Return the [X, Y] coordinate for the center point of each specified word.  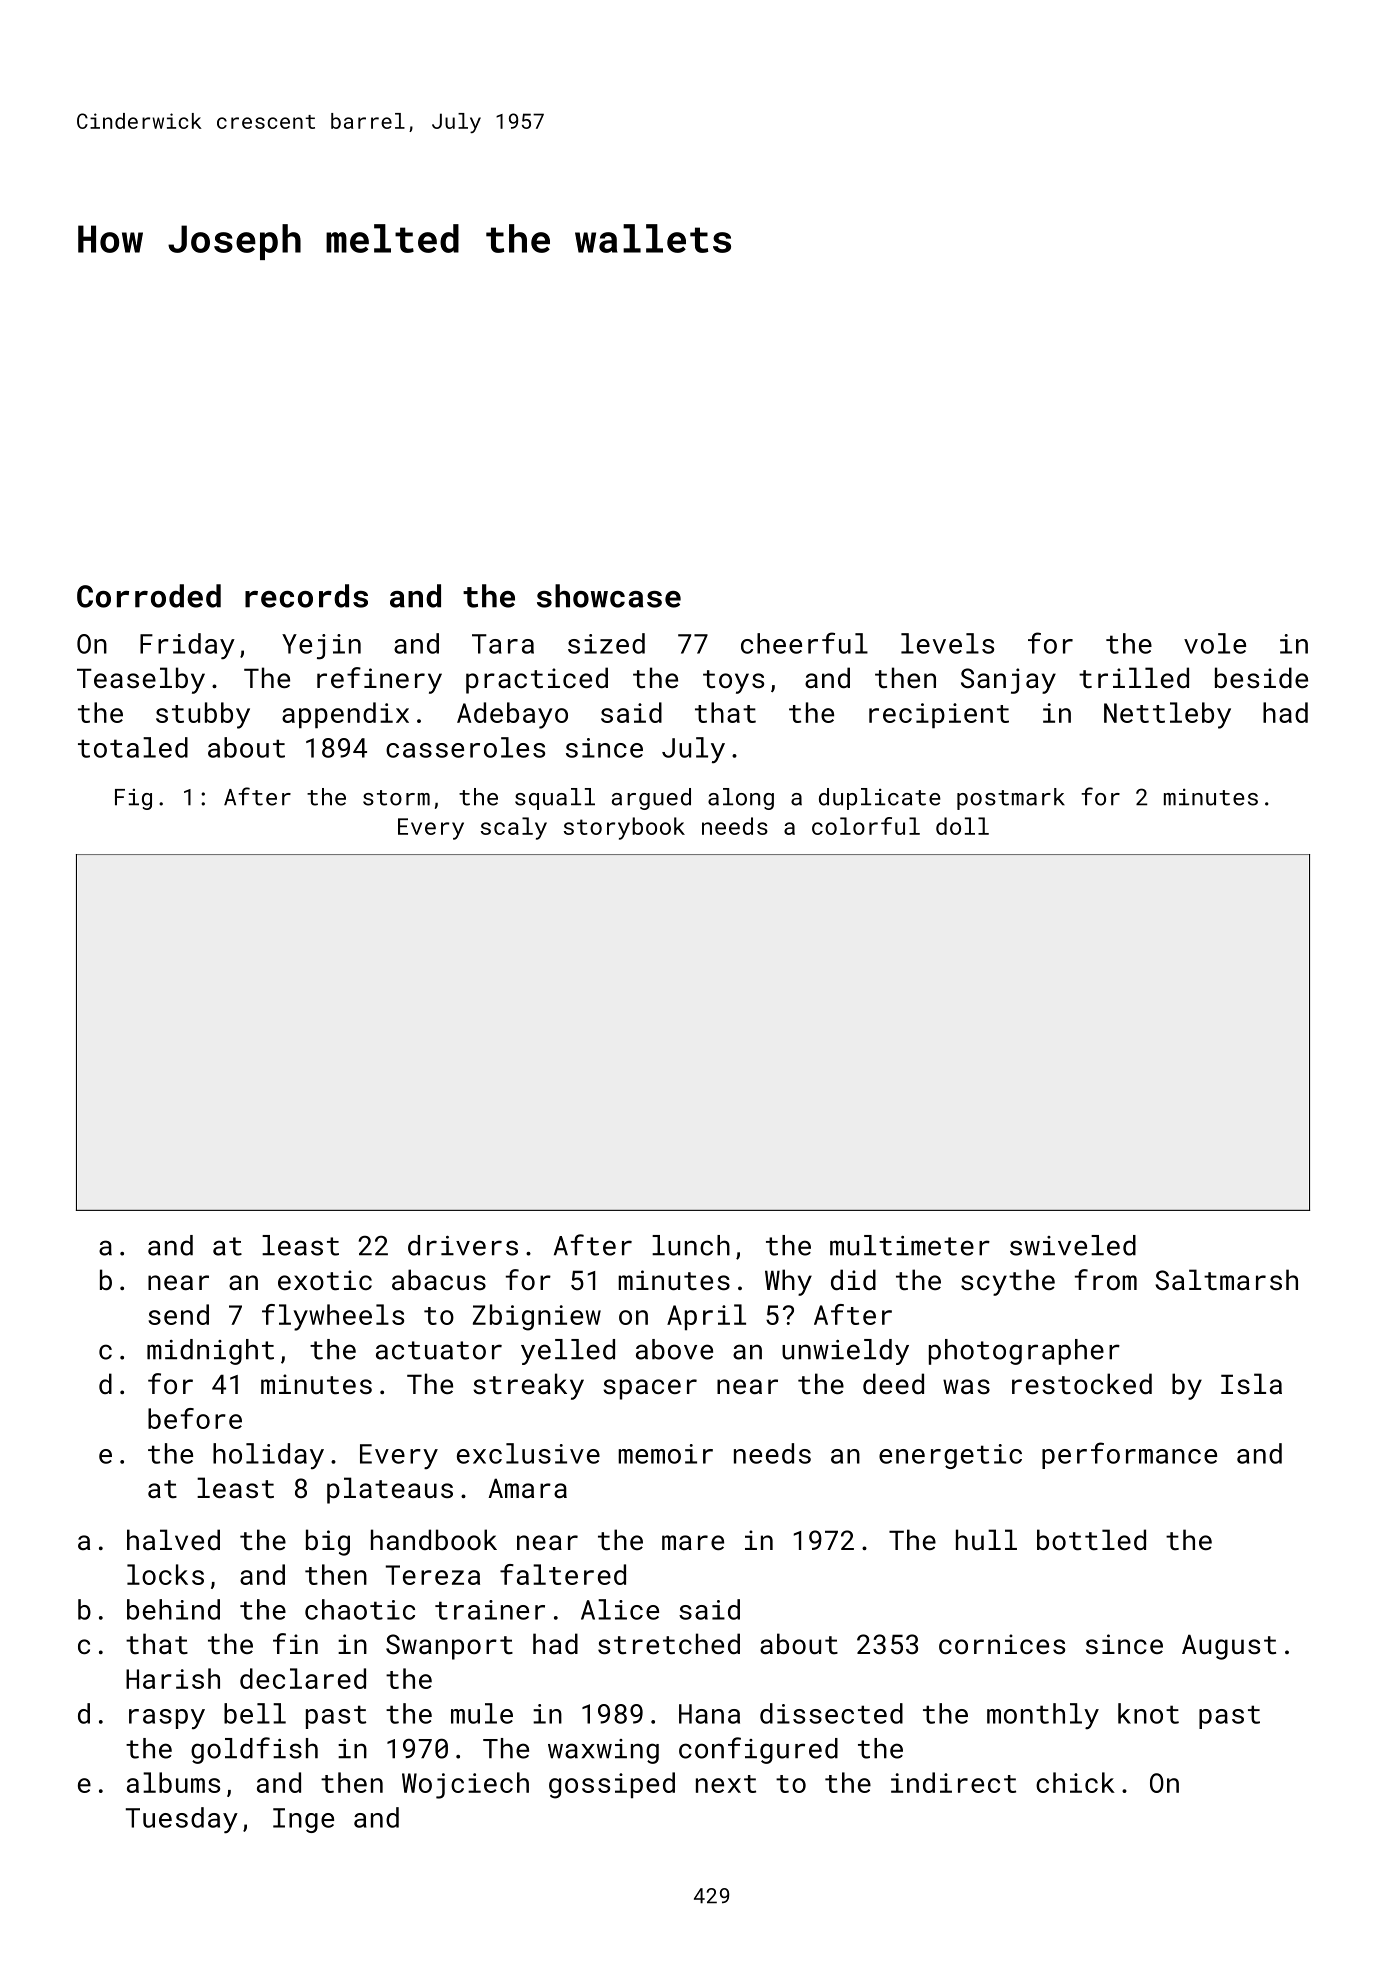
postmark [1011, 799]
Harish [173, 1678]
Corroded [149, 596]
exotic [325, 1280]
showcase [609, 596]
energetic [950, 1456]
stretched [669, 1644]
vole [1215, 643]
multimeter [910, 1245]
